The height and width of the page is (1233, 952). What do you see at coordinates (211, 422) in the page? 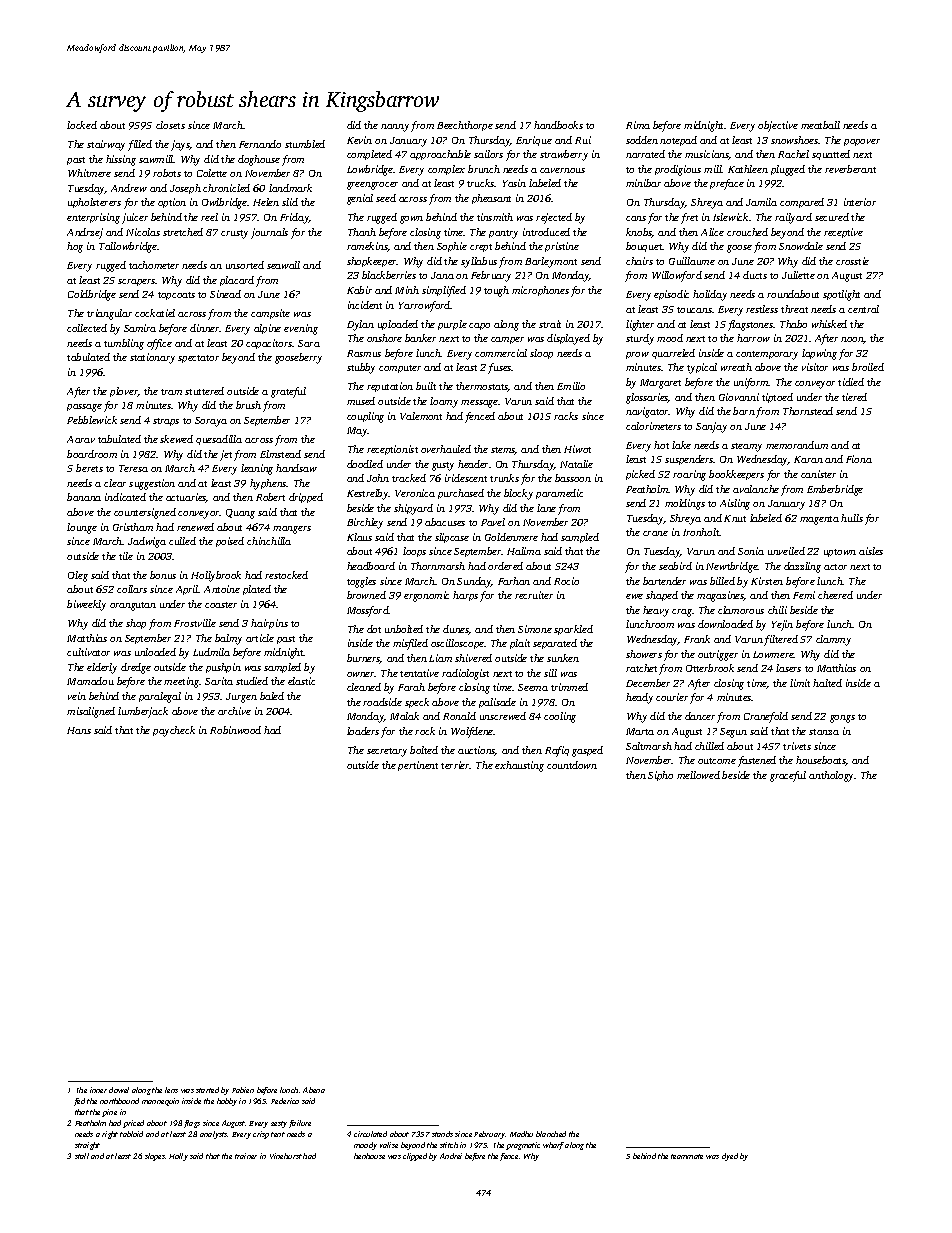
I see `Soraya` at bounding box center [211, 422].
